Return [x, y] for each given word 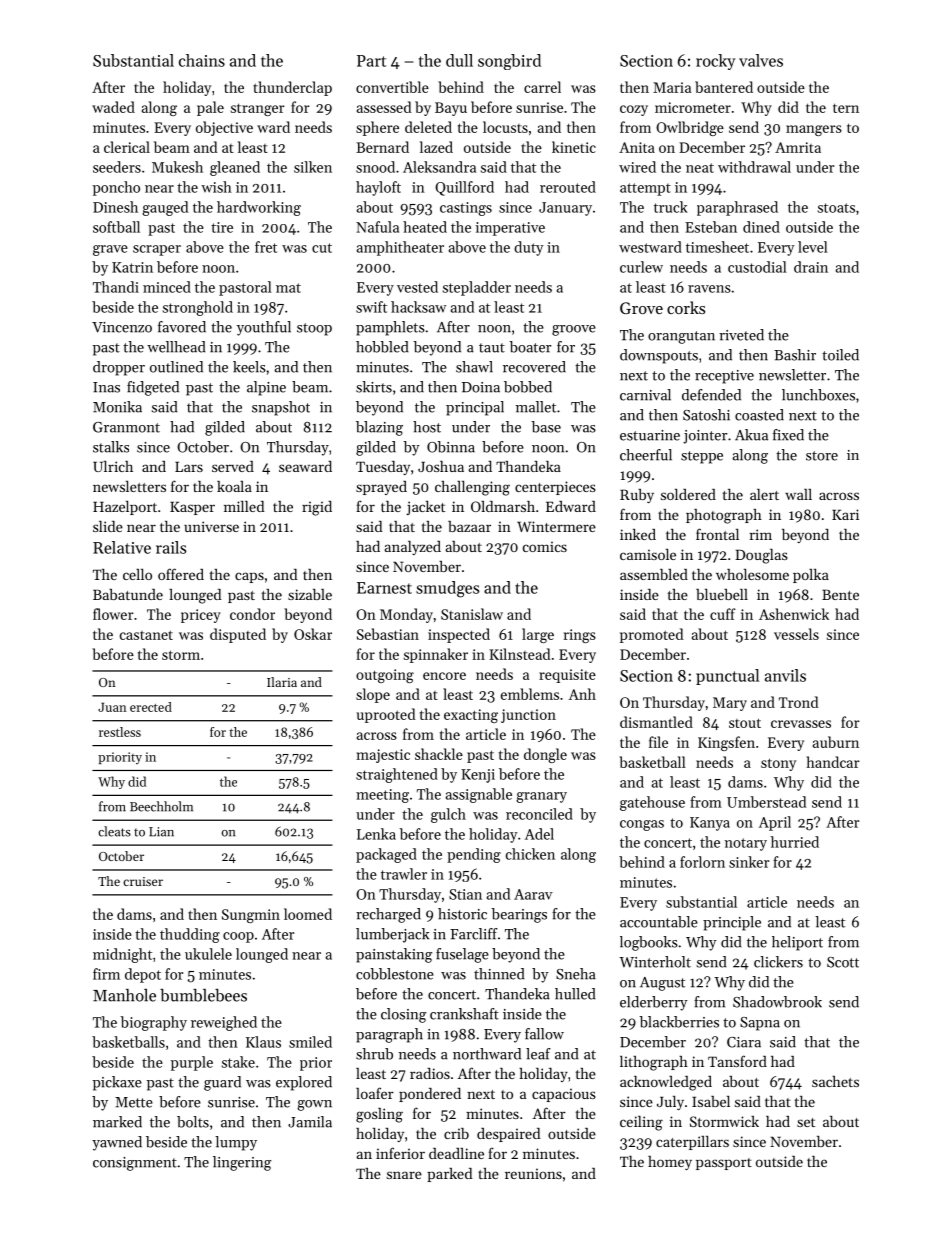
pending [474, 855]
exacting [471, 716]
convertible [392, 87]
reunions [533, 1173]
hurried [795, 842]
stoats [836, 208]
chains [202, 60]
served [233, 466]
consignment [135, 1164]
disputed [238, 635]
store [822, 456]
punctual [727, 677]
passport [724, 1164]
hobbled [382, 347]
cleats [114, 831]
